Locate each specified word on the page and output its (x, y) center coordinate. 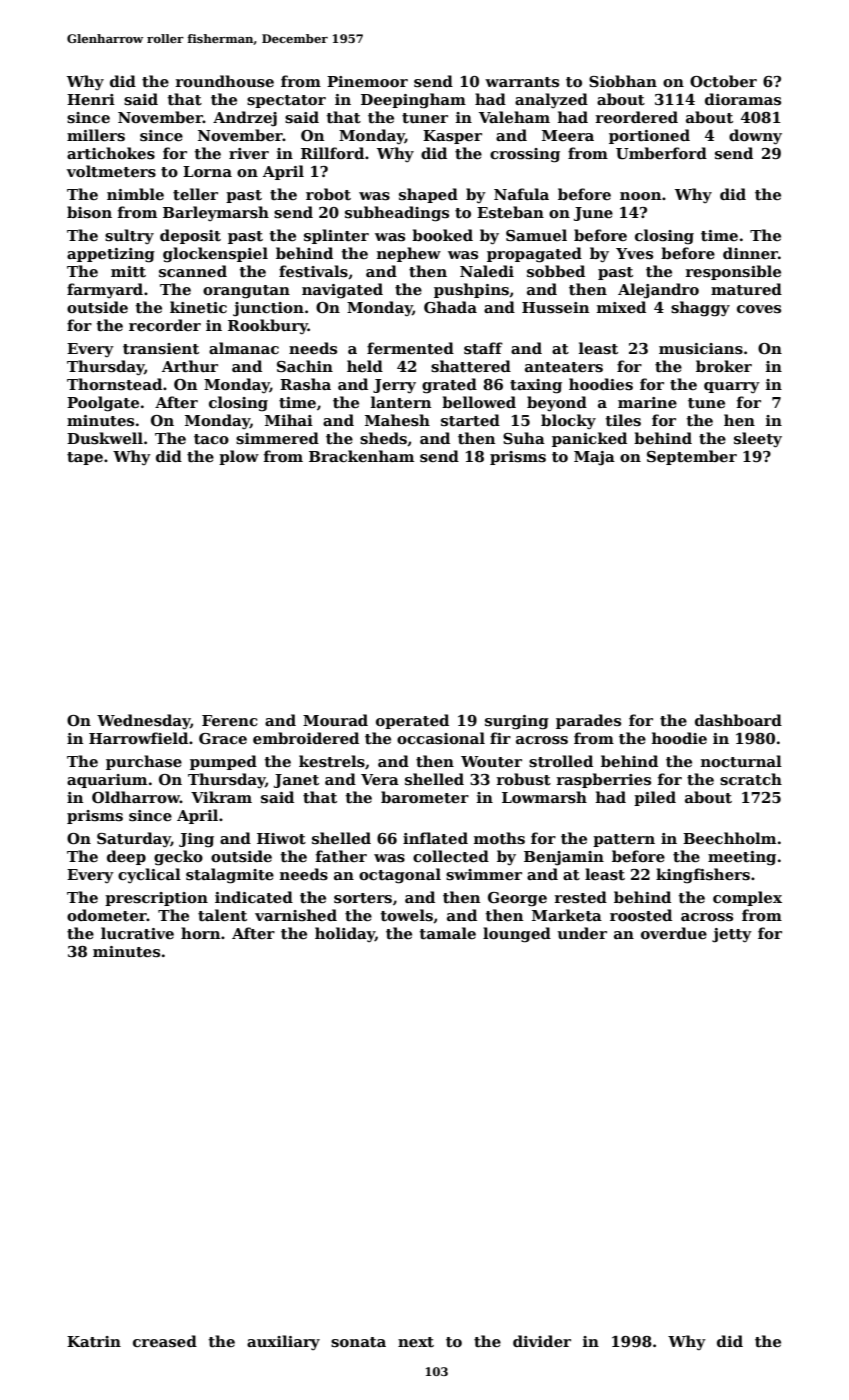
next (416, 1342)
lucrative (137, 933)
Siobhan (623, 81)
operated (412, 721)
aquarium (107, 781)
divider (542, 1341)
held (365, 366)
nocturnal (741, 761)
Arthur (190, 366)
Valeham (514, 117)
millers (96, 135)
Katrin (94, 1341)
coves (759, 309)
